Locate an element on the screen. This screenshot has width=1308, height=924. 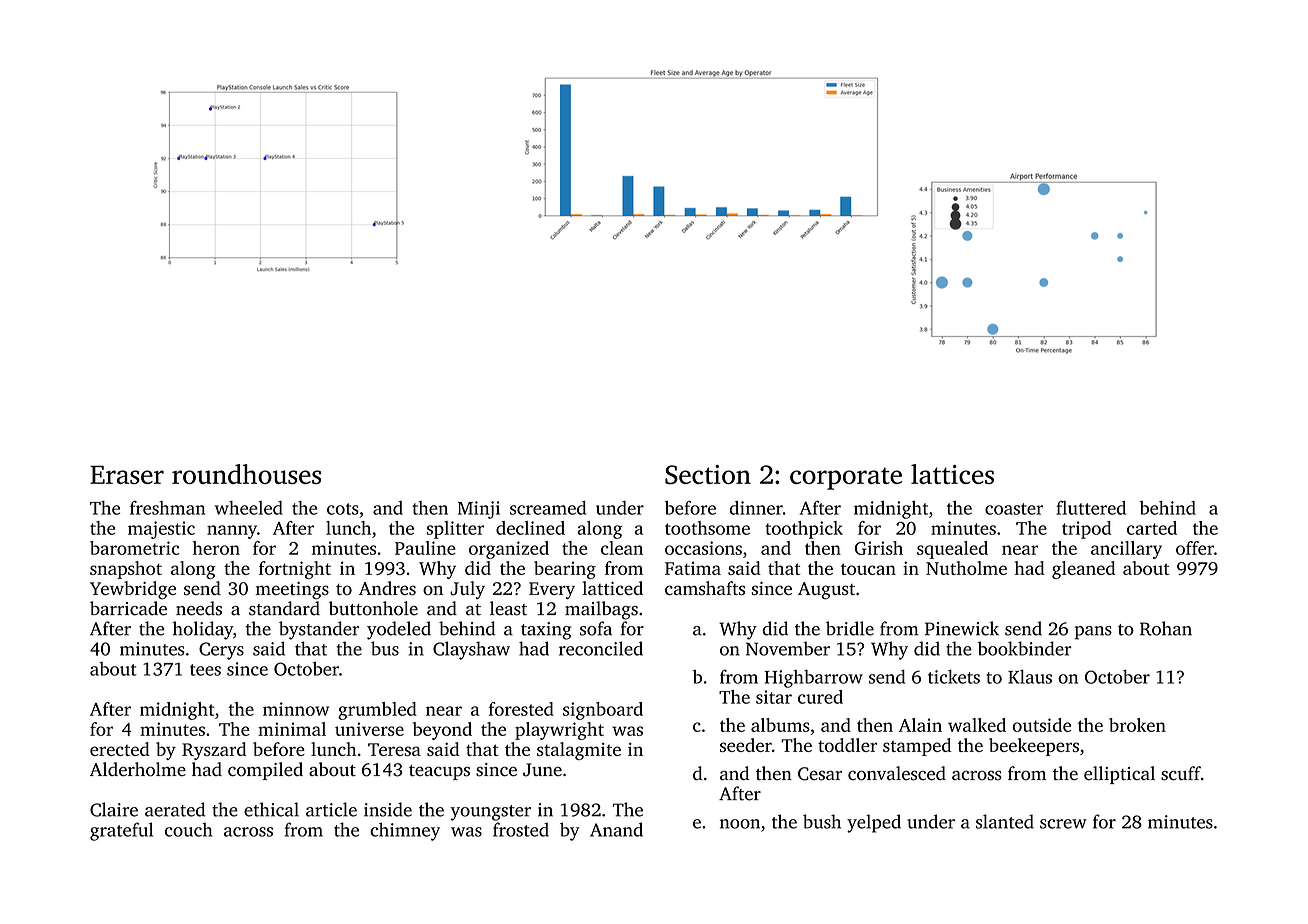
fluttered is located at coordinates (1091, 508).
